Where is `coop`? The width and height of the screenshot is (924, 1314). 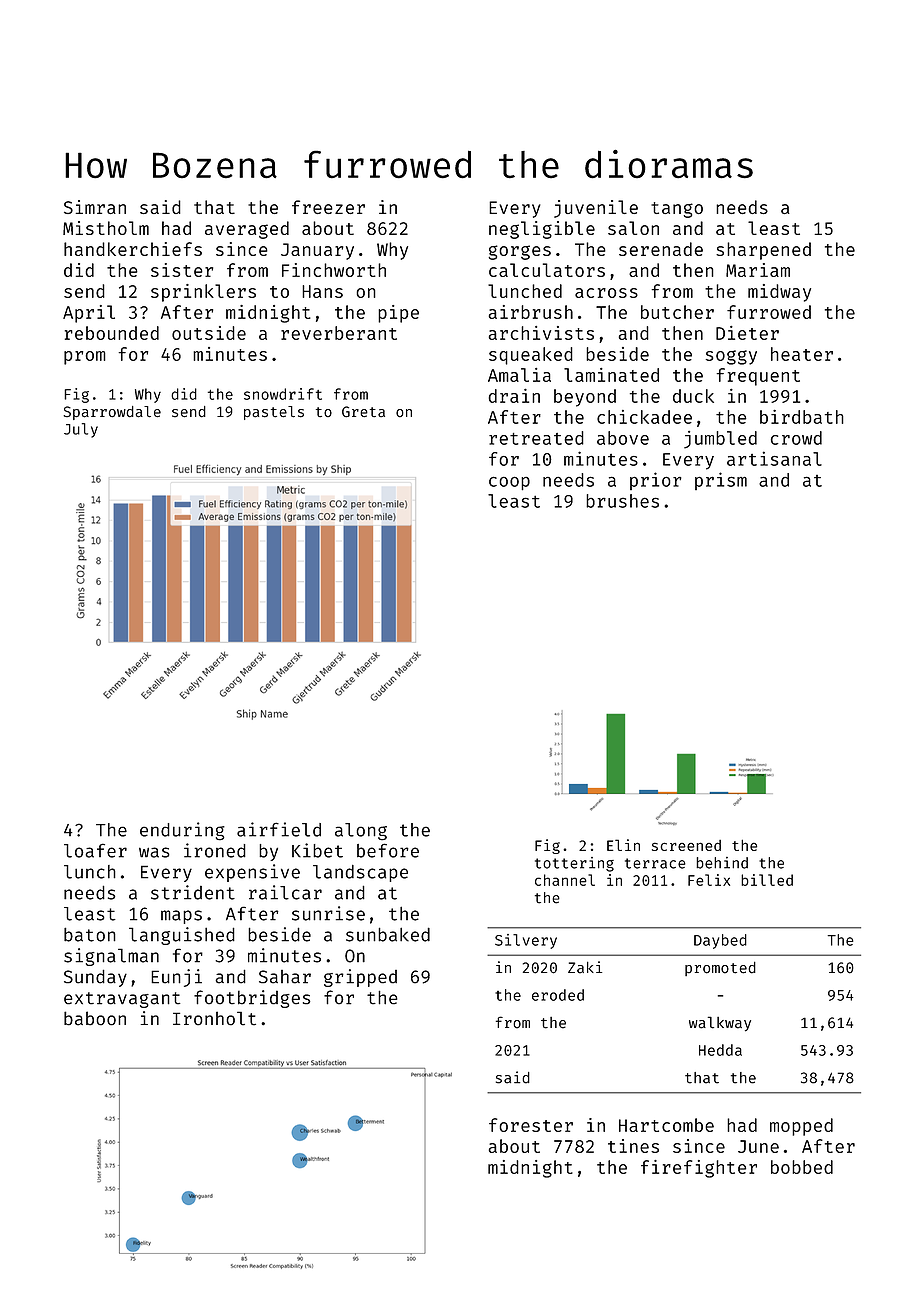 coop is located at coordinates (509, 483).
